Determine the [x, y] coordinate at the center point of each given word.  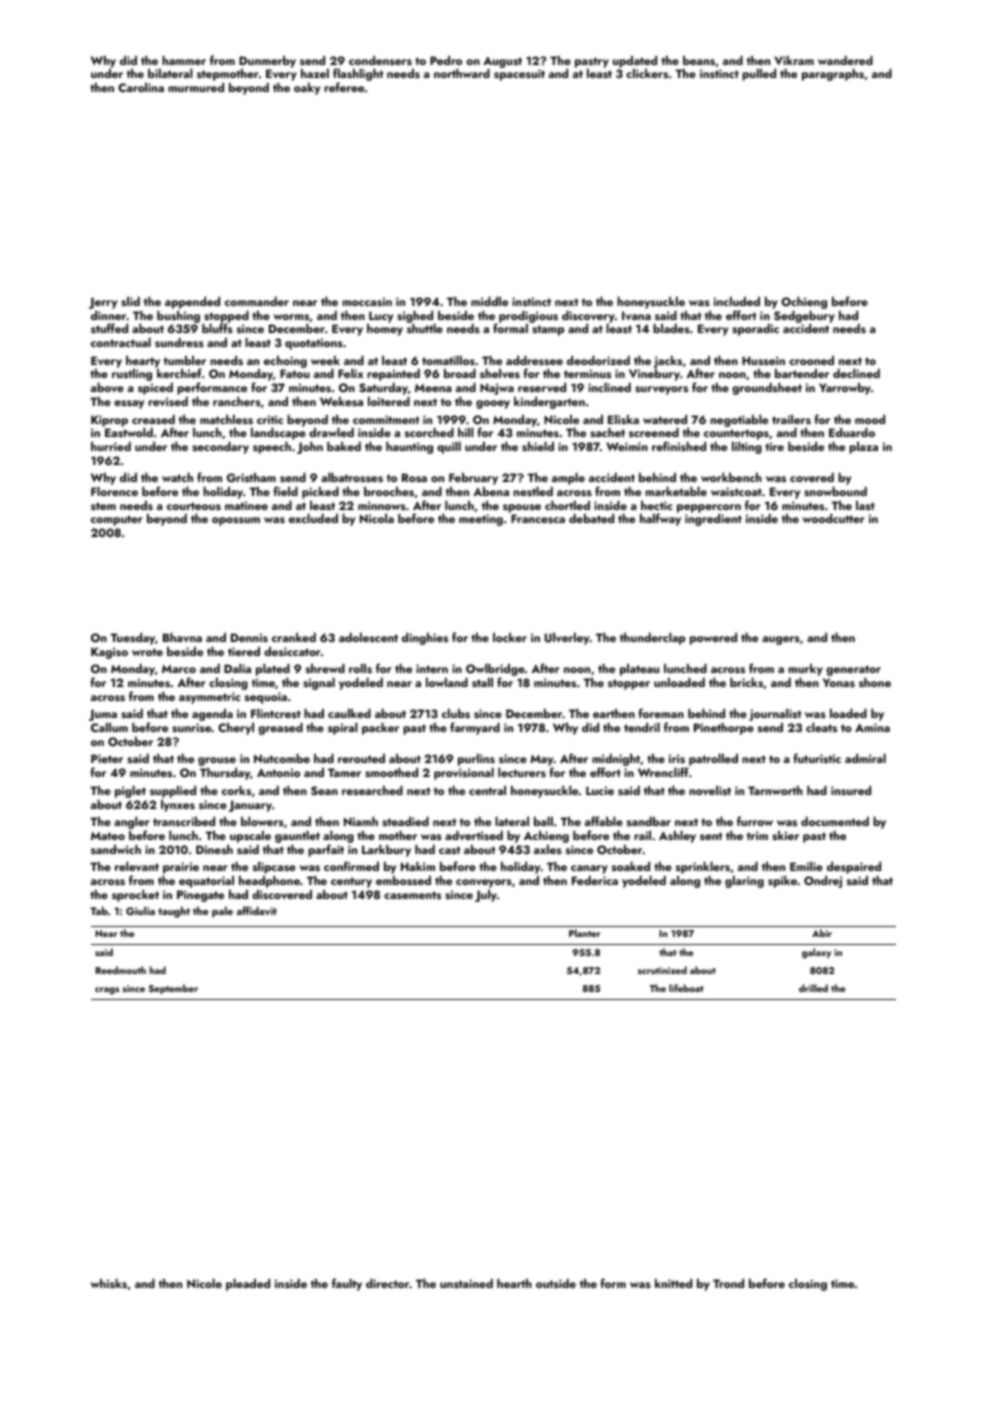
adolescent [368, 637]
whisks [109, 1283]
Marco [179, 669]
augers [781, 640]
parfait [326, 850]
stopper [629, 684]
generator [853, 670]
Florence [114, 491]
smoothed [391, 772]
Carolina [141, 87]
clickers [647, 73]
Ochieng [804, 302]
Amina [872, 727]
